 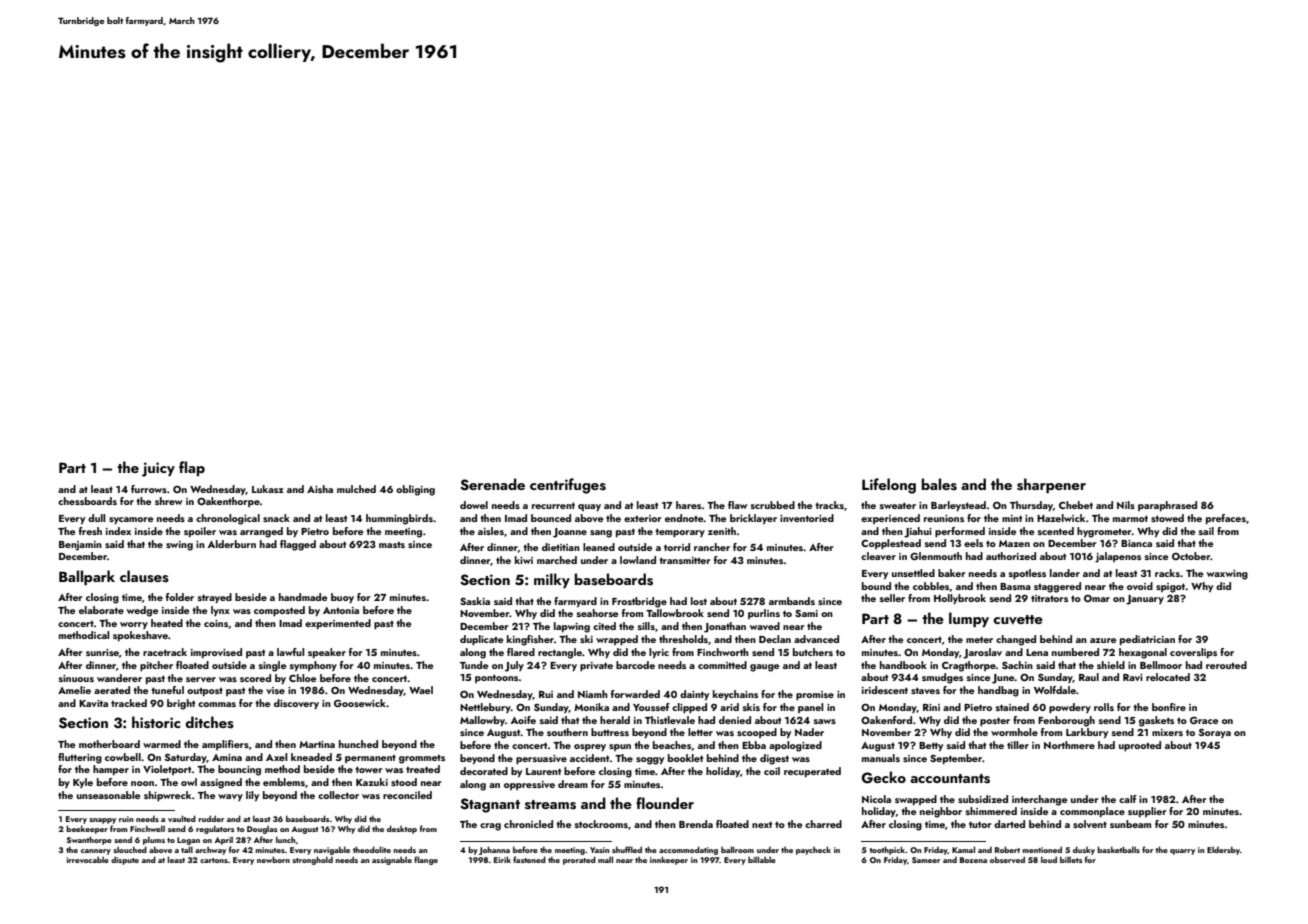 What do you see at coordinates (338, 795) in the screenshot?
I see `collector` at bounding box center [338, 795].
